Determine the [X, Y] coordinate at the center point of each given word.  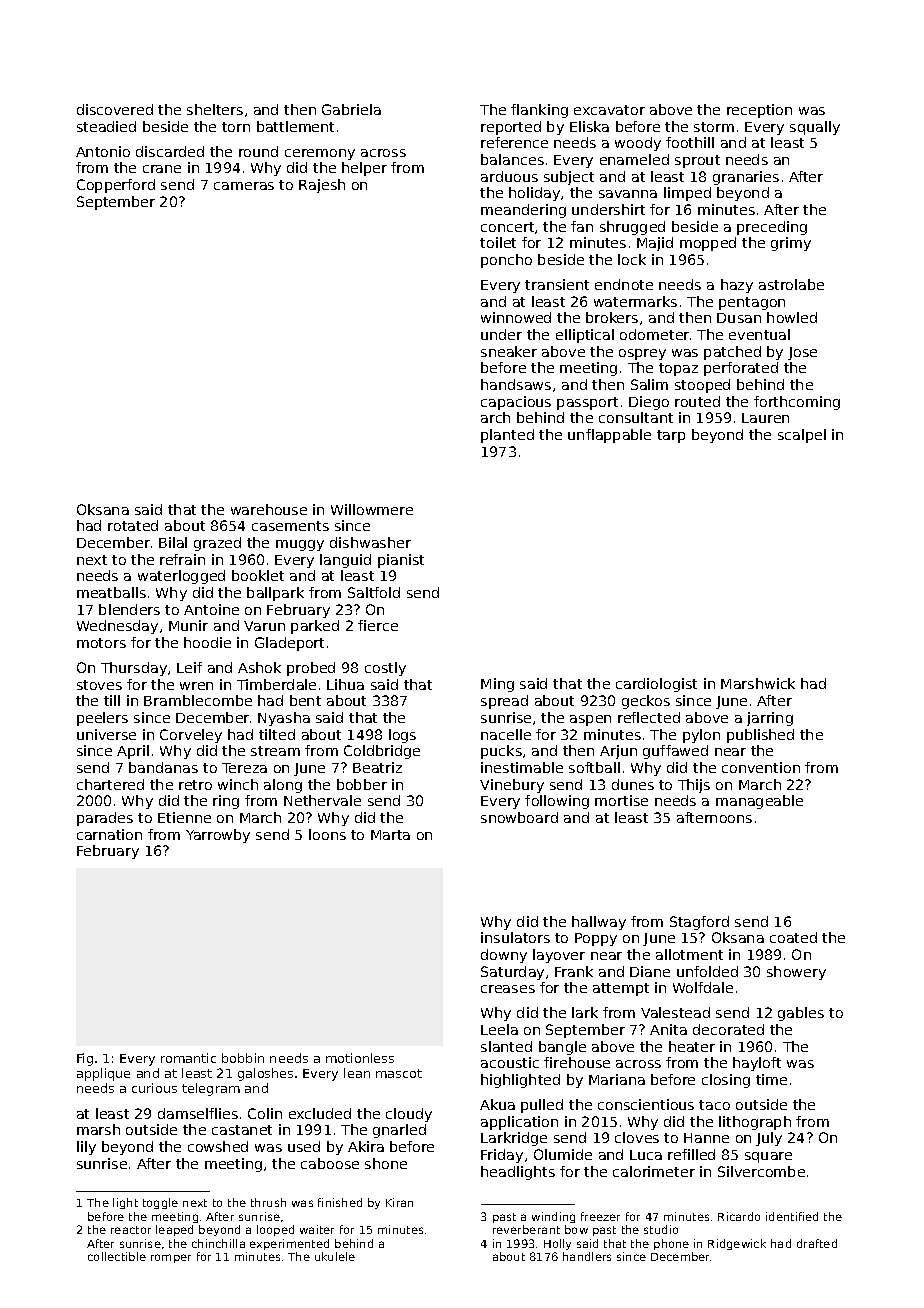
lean [357, 1073]
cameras [244, 186]
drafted [817, 1243]
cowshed [218, 1146]
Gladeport [289, 644]
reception [759, 111]
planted [507, 436]
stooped [702, 386]
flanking [539, 111]
